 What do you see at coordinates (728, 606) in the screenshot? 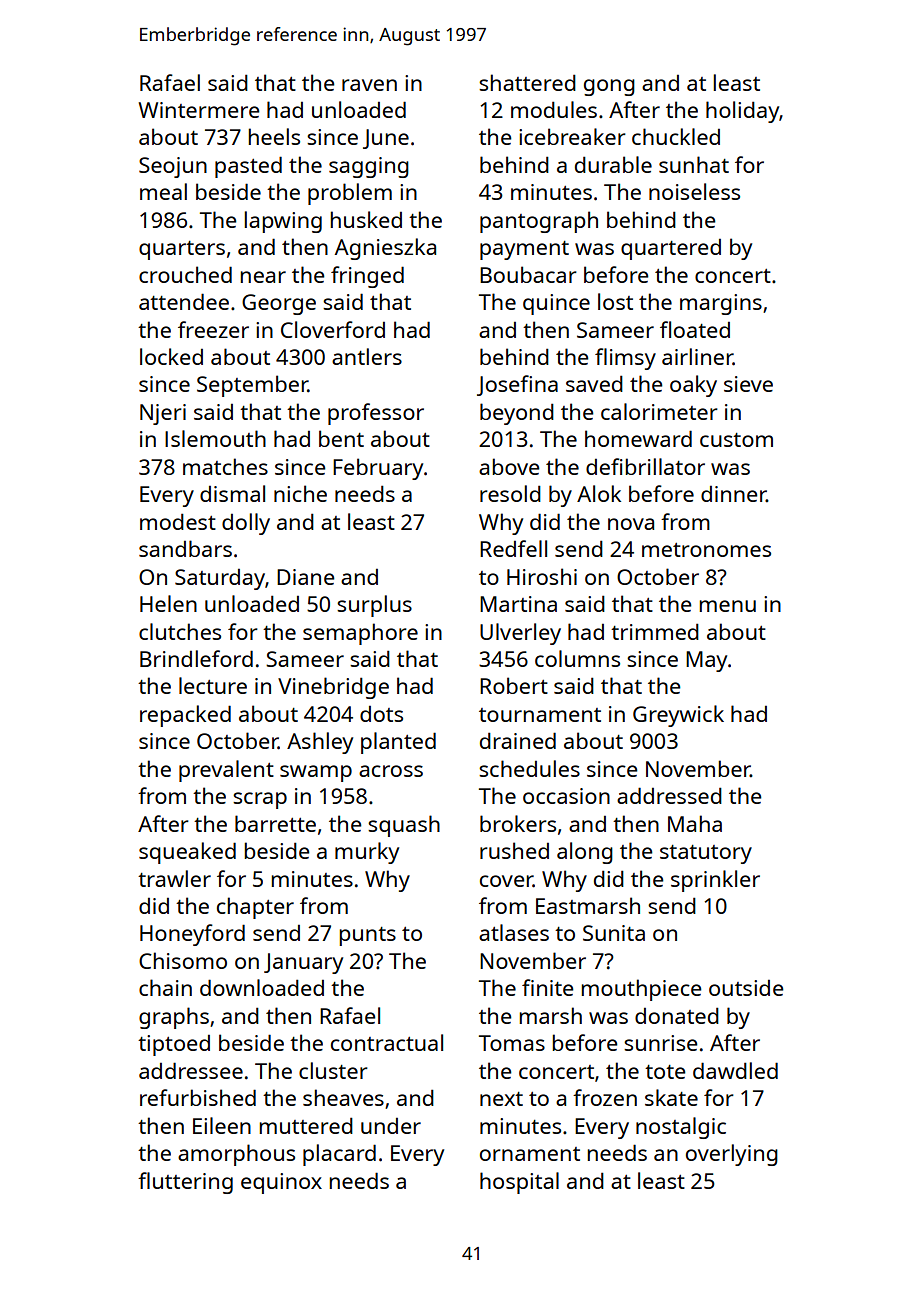
I see `menu` at bounding box center [728, 606].
